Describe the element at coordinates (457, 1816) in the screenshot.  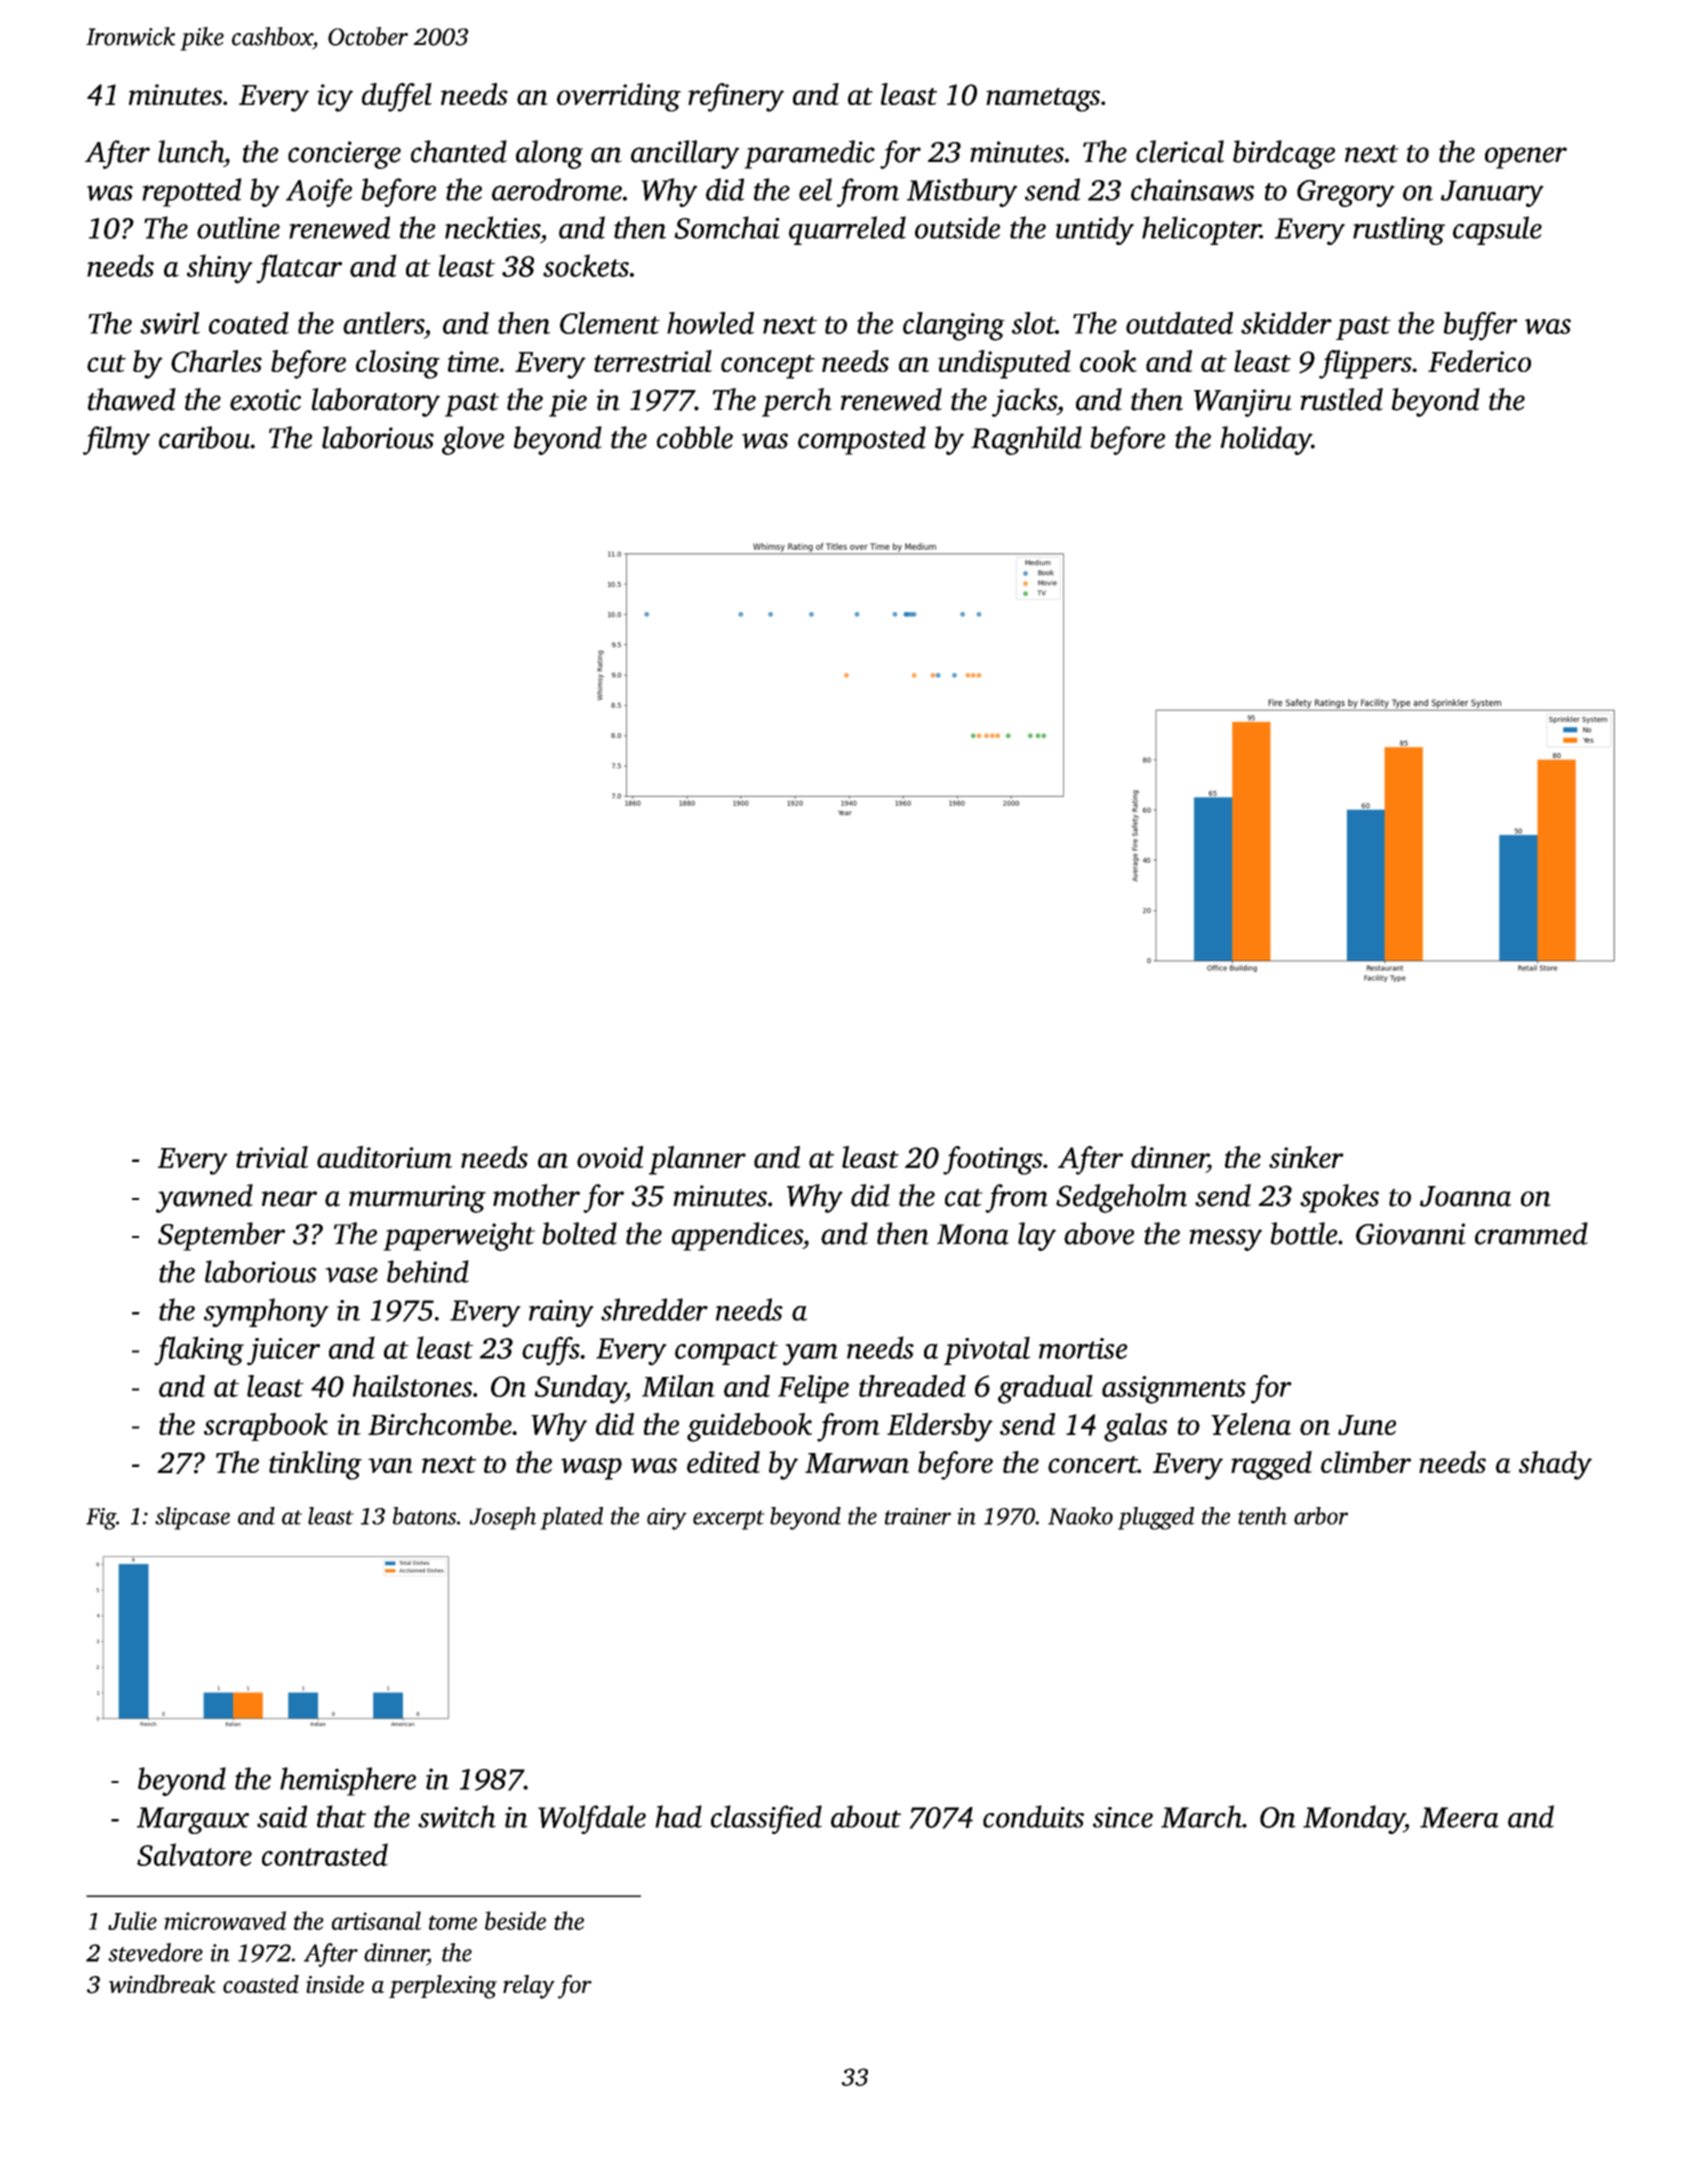
I see `switch` at that location.
